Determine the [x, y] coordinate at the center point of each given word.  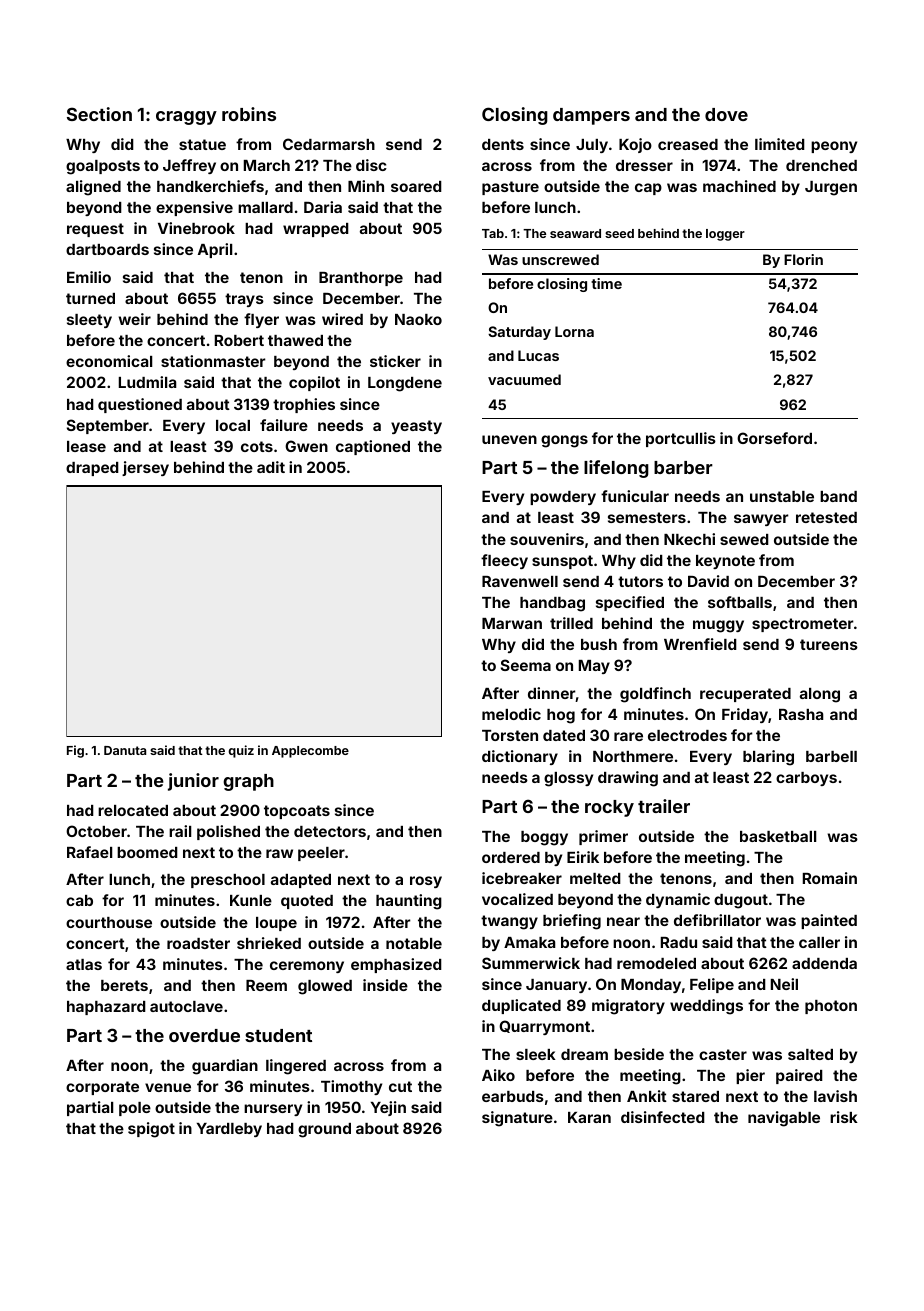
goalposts [103, 167]
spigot [151, 1130]
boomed [147, 852]
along [820, 695]
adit [271, 467]
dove [726, 114]
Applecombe [310, 752]
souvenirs [547, 539]
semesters [647, 517]
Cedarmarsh [329, 144]
